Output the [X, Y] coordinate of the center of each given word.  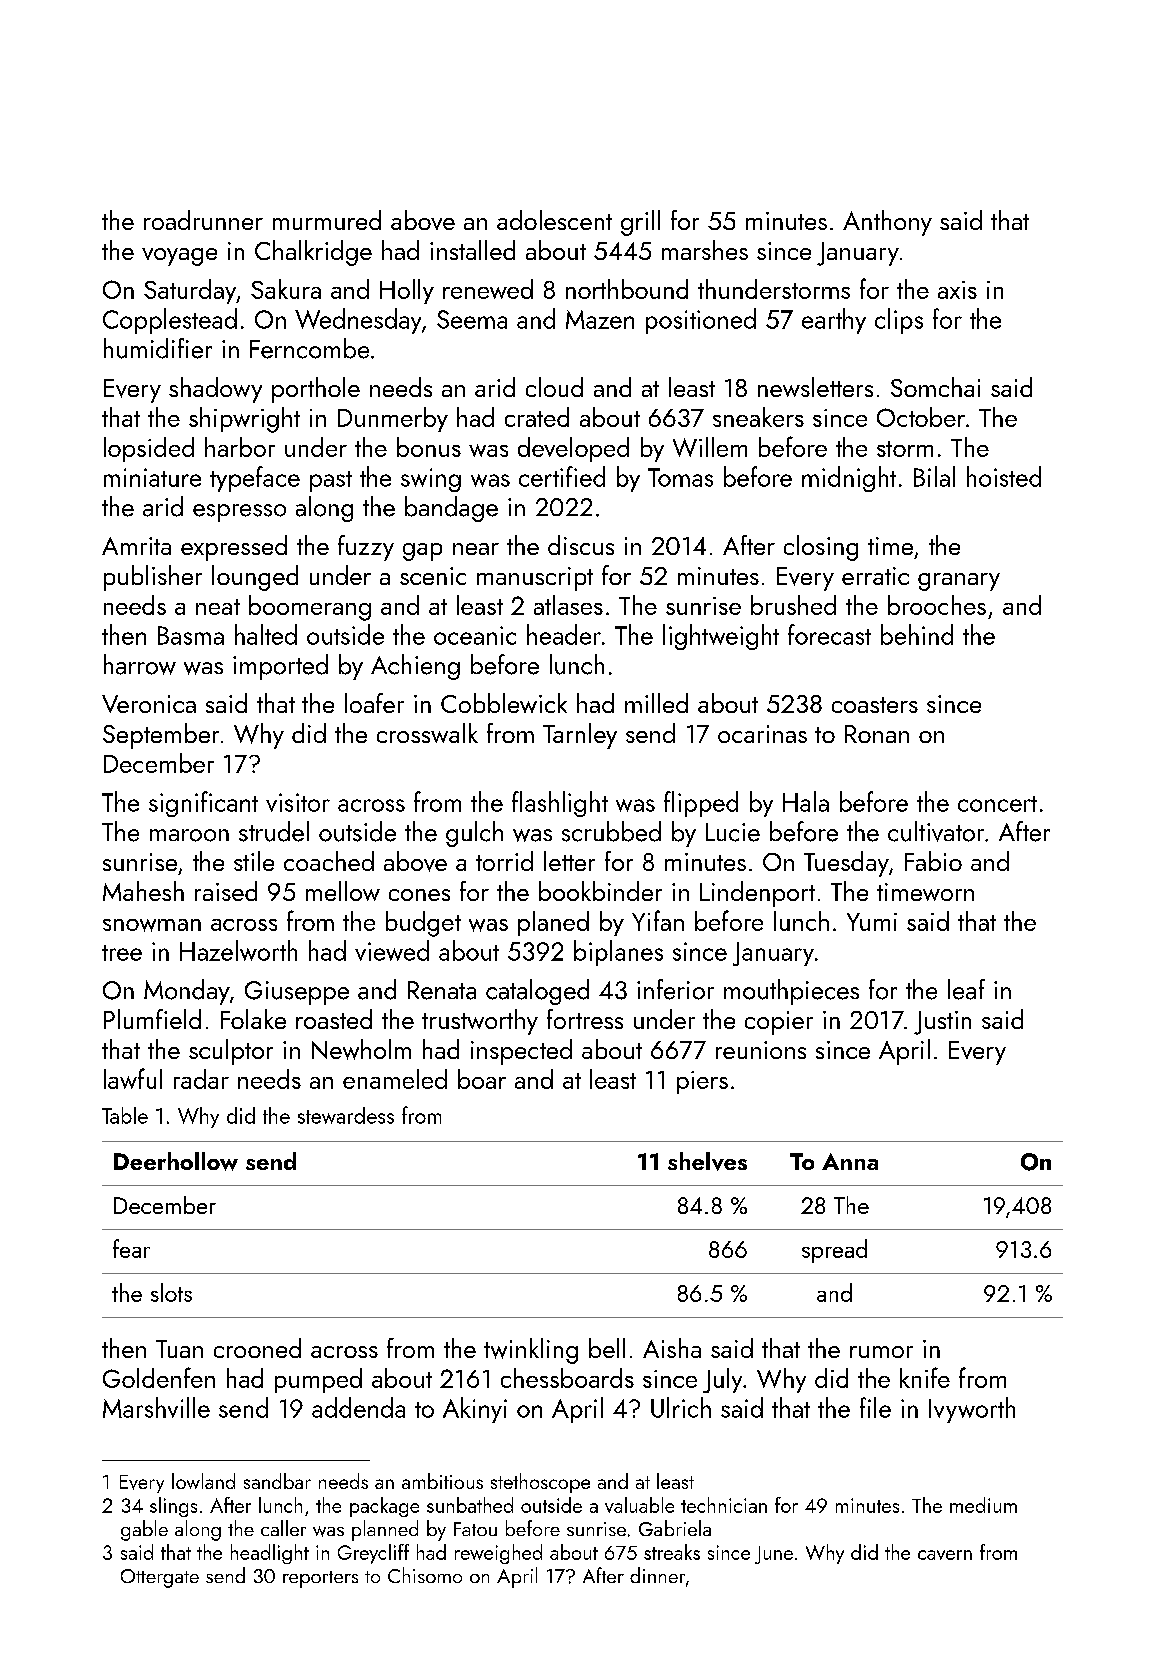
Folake [253, 1019]
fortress [585, 1019]
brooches [937, 605]
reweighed [498, 1554]
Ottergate [160, 1578]
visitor [298, 802]
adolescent [554, 220]
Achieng [415, 667]
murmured [327, 220]
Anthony [887, 223]
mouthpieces [791, 992]
